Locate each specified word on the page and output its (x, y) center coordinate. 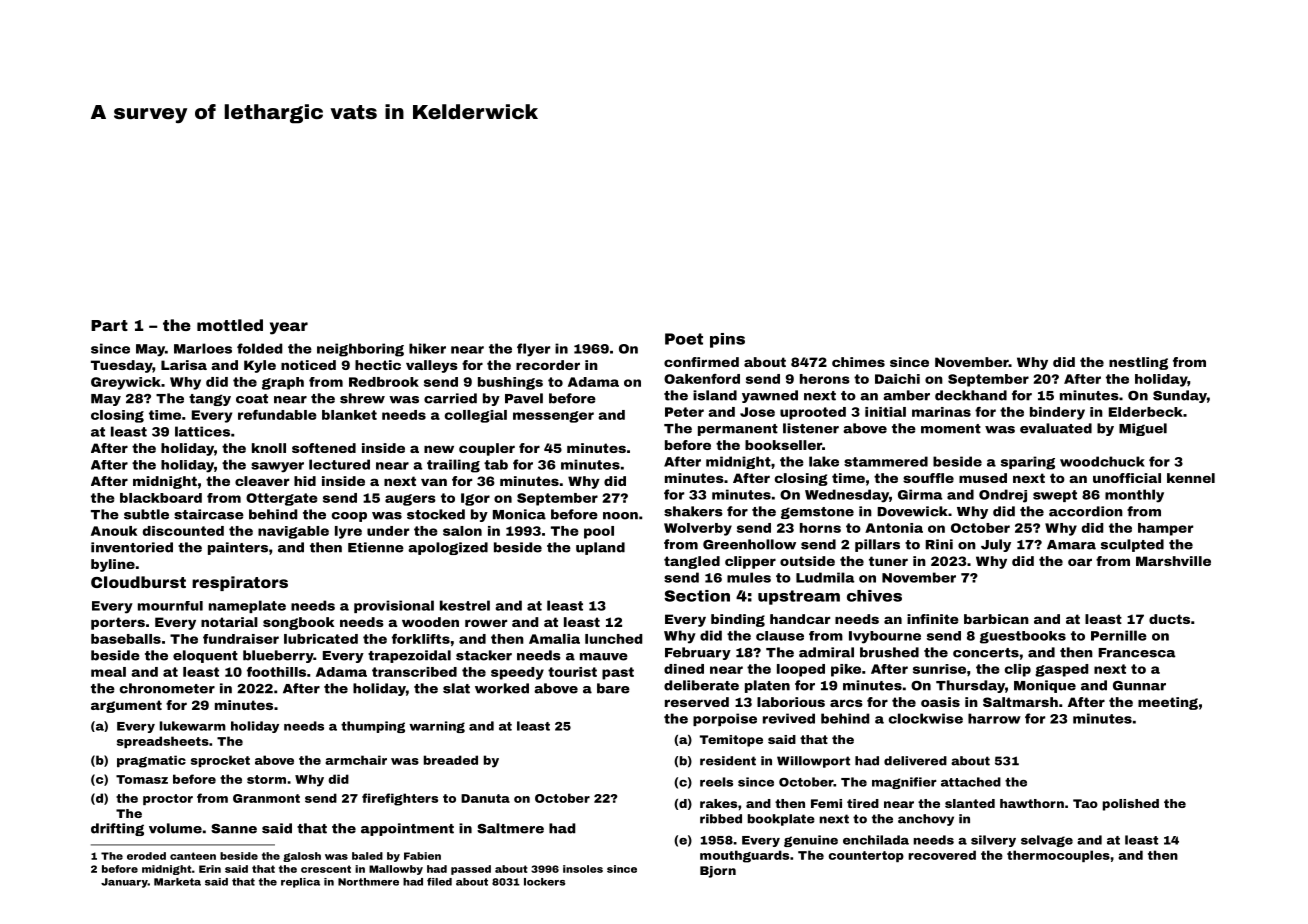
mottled (230, 325)
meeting (1168, 703)
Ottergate (282, 499)
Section (697, 596)
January (124, 883)
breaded (451, 760)
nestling (1138, 363)
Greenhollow (749, 544)
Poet (684, 339)
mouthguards (744, 856)
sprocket (220, 761)
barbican (996, 619)
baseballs (126, 639)
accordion (1086, 511)
